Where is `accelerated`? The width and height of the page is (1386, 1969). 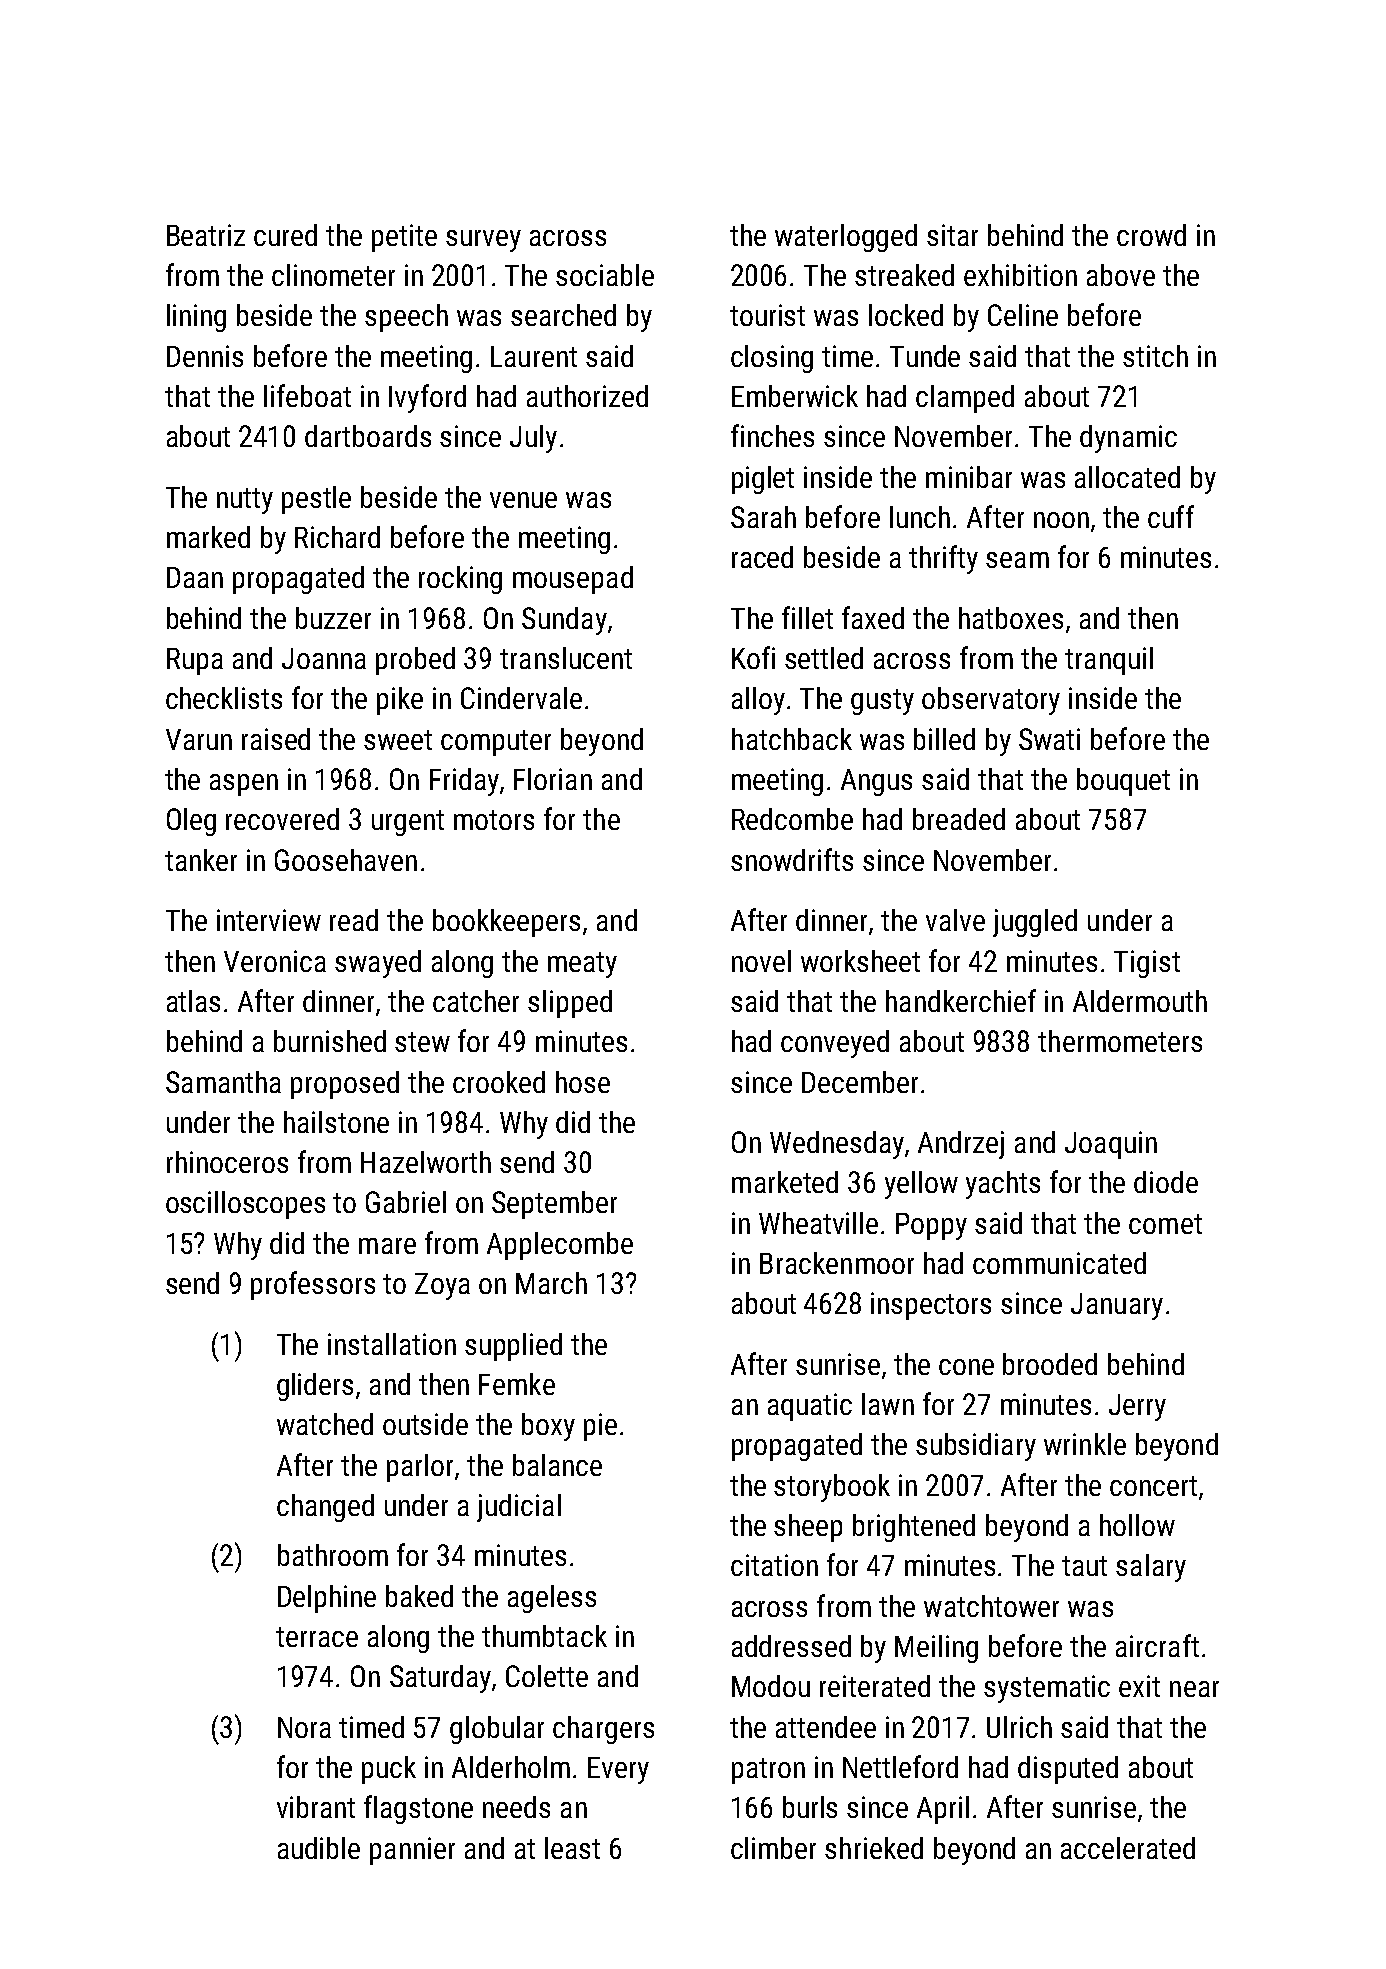 accelerated is located at coordinates (1128, 1848).
